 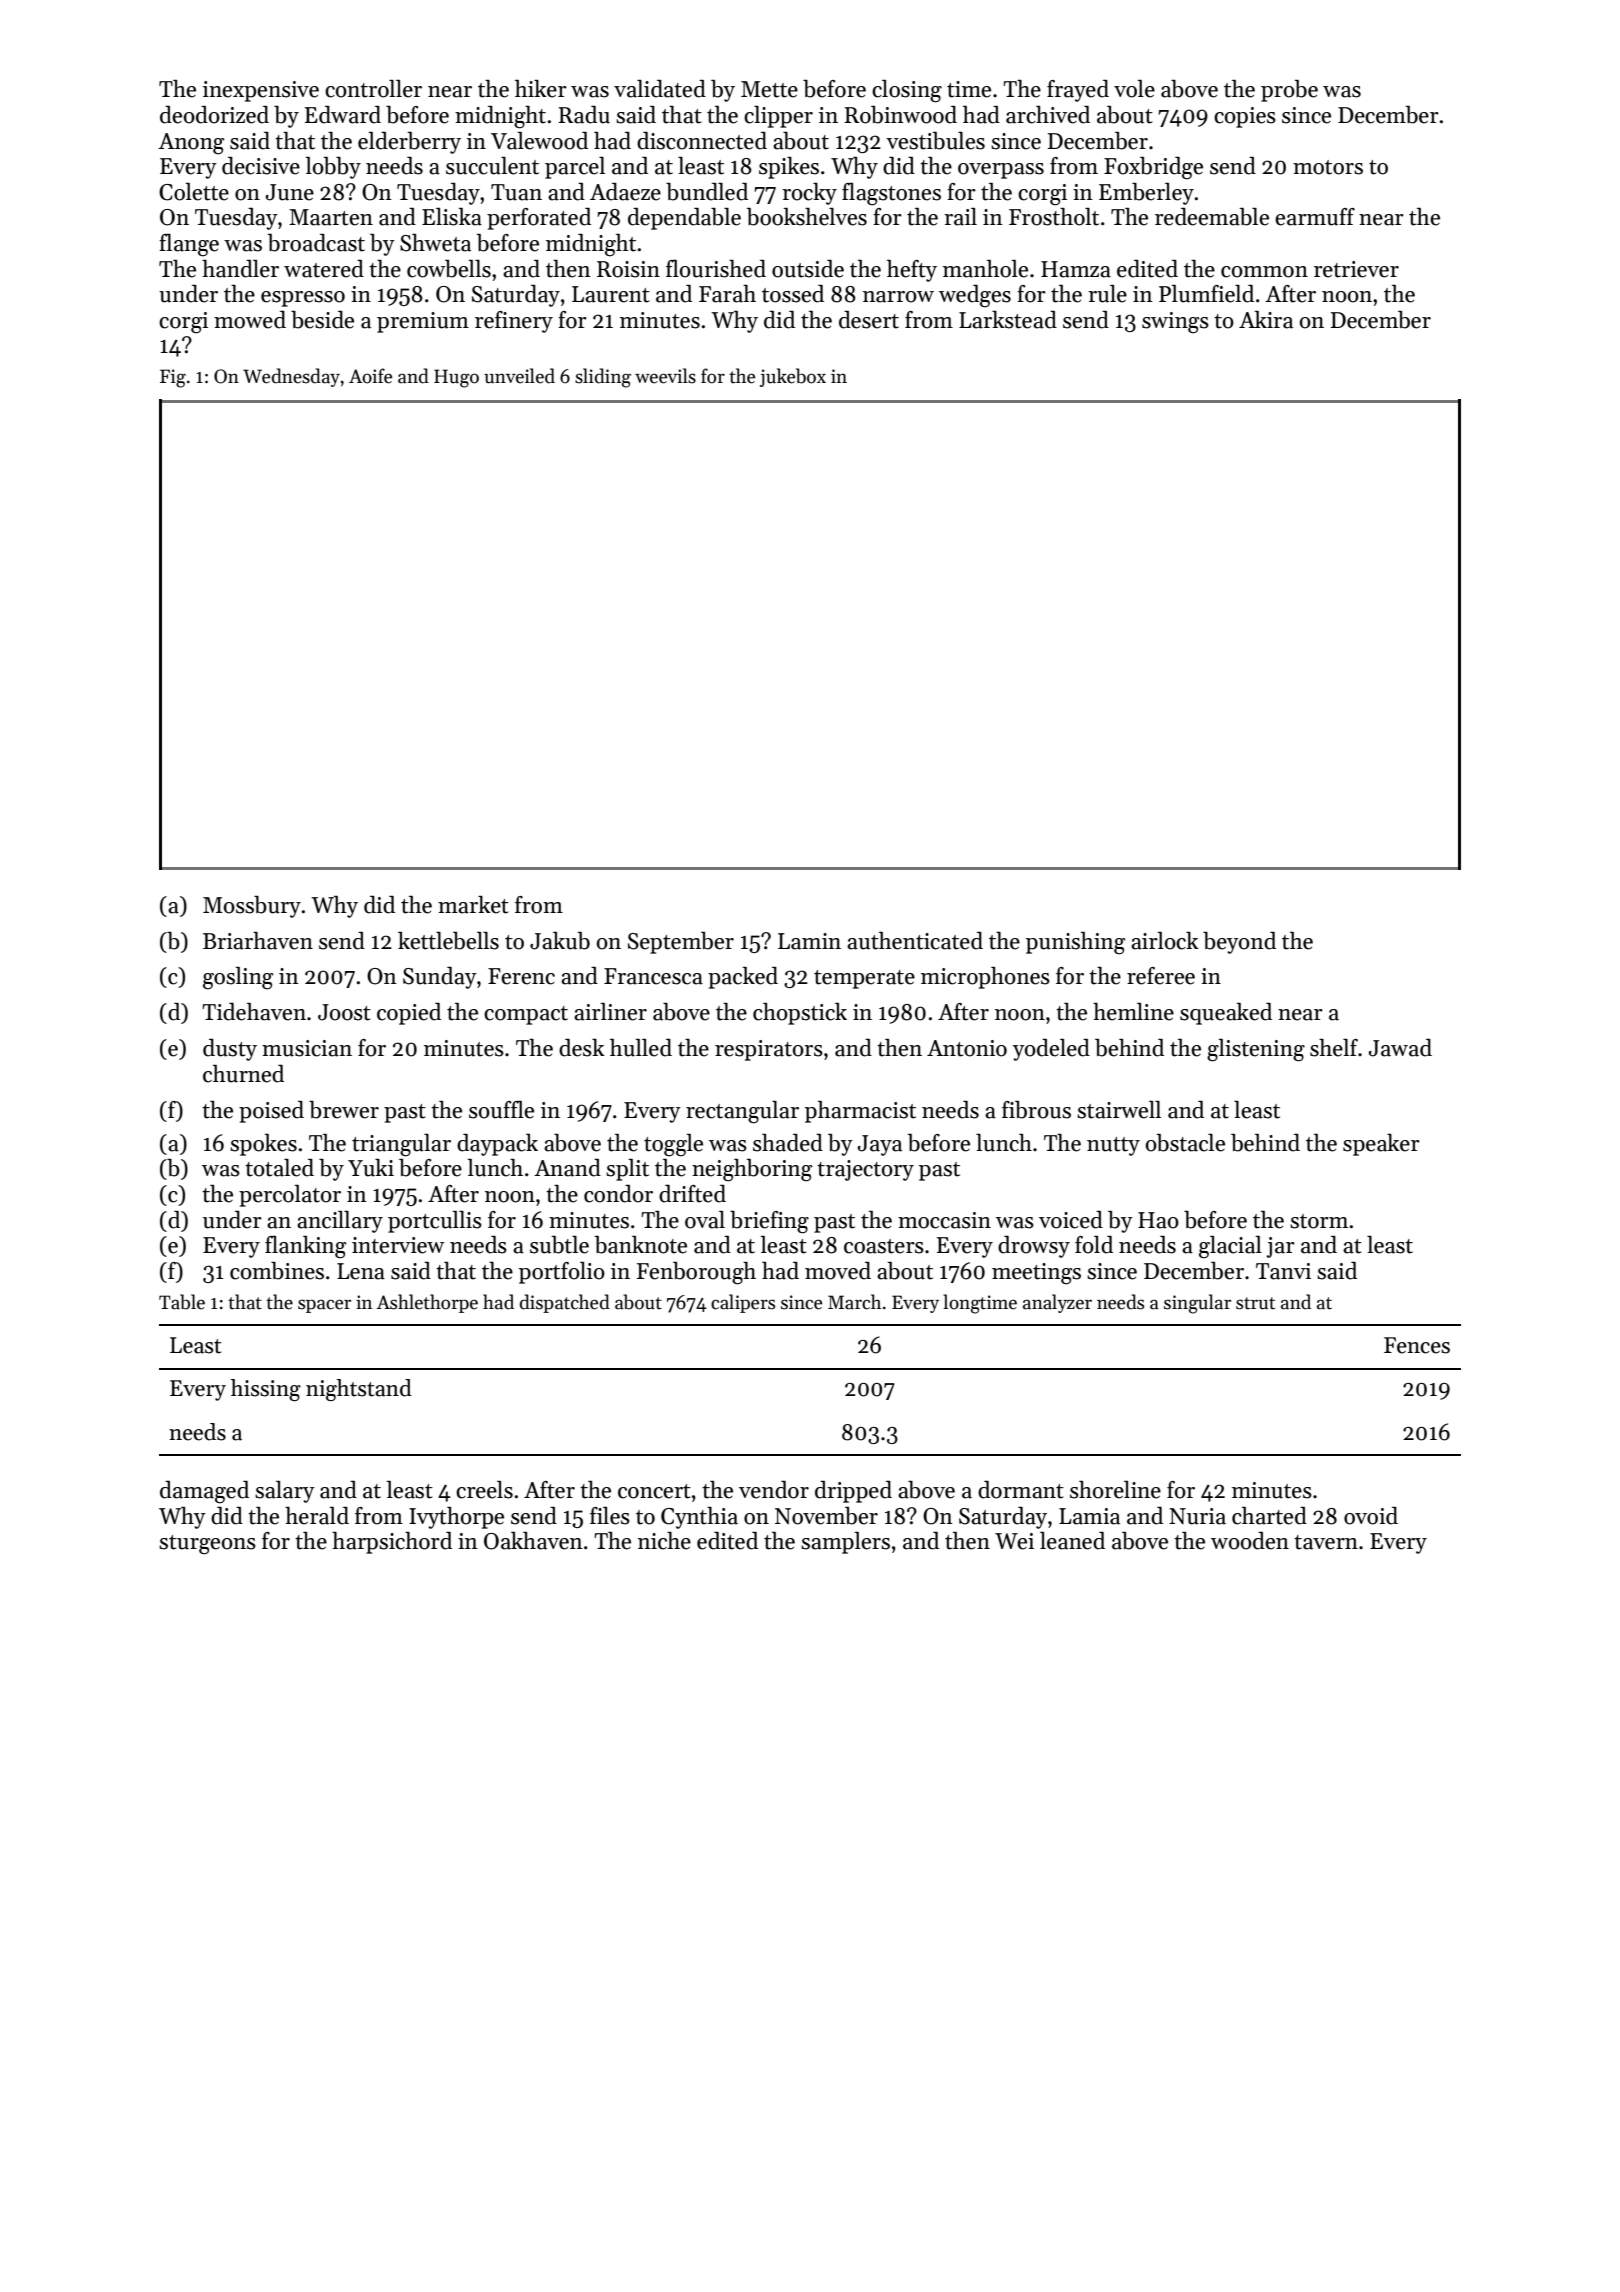 What do you see at coordinates (960, 217) in the screenshot?
I see `rail` at bounding box center [960, 217].
